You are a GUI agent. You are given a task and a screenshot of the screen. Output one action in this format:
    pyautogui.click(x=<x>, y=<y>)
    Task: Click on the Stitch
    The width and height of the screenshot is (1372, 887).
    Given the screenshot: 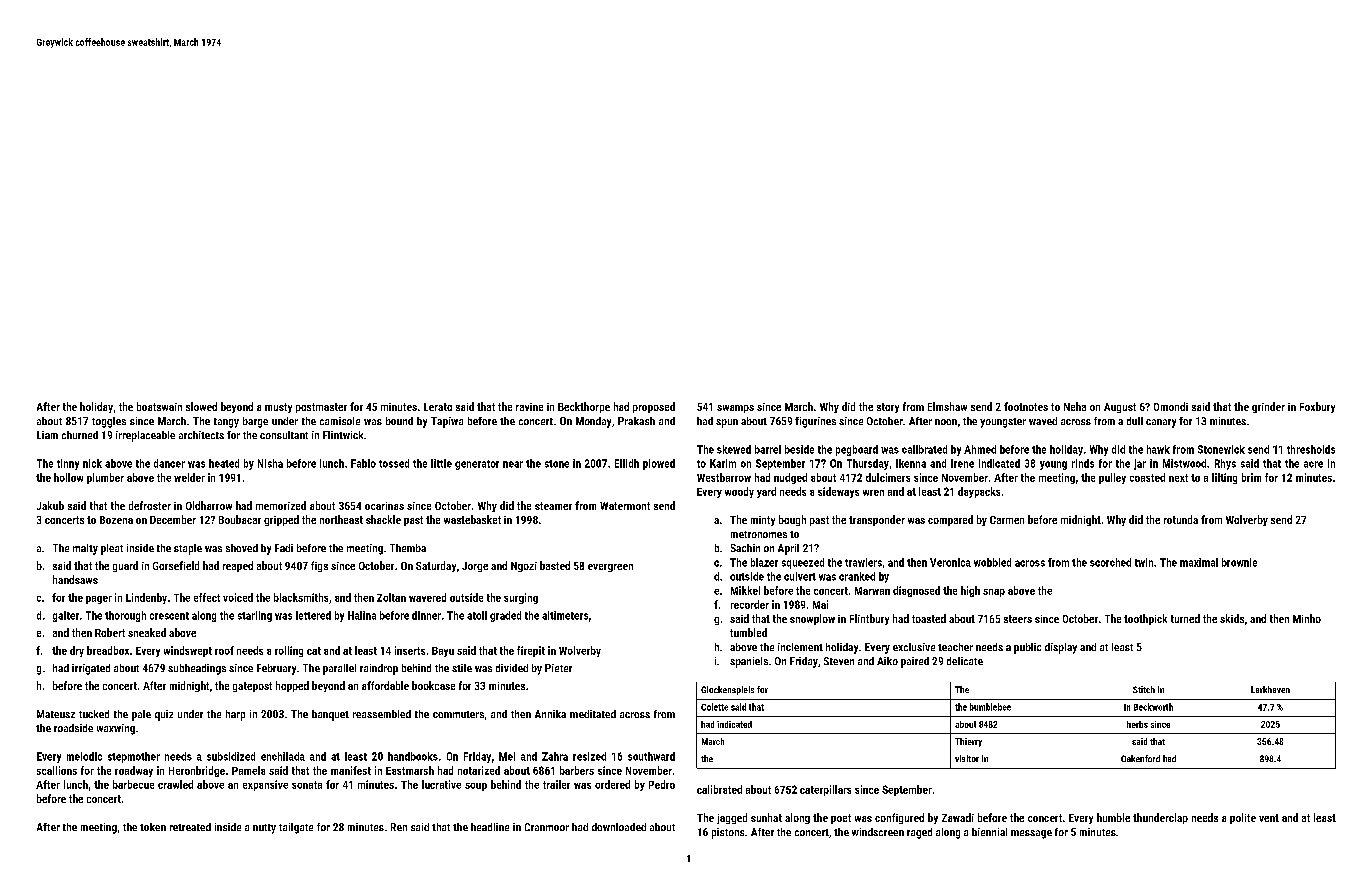 What is the action you would take?
    pyautogui.click(x=1144, y=689)
